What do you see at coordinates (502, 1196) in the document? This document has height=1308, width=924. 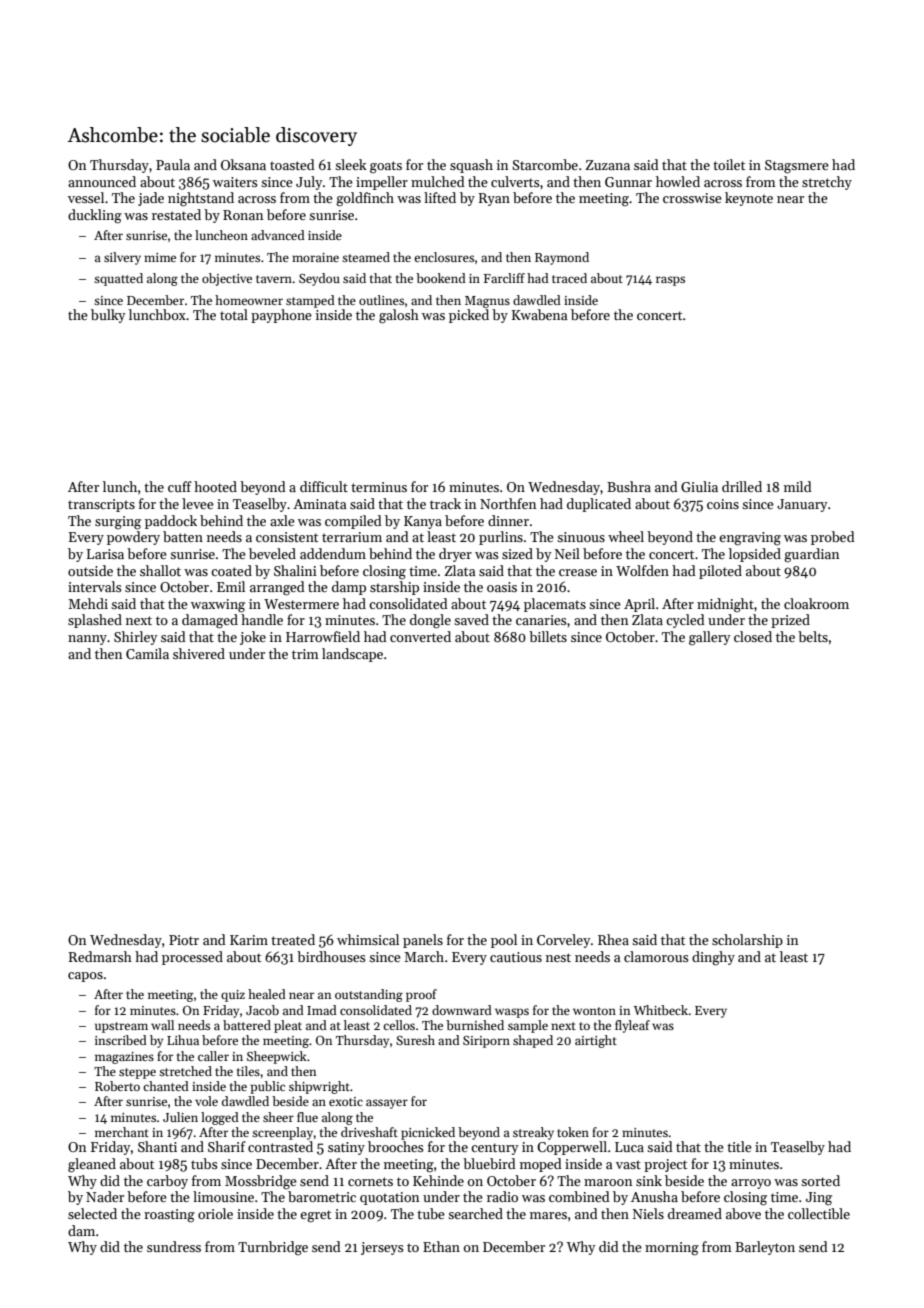 I see `radio` at bounding box center [502, 1196].
